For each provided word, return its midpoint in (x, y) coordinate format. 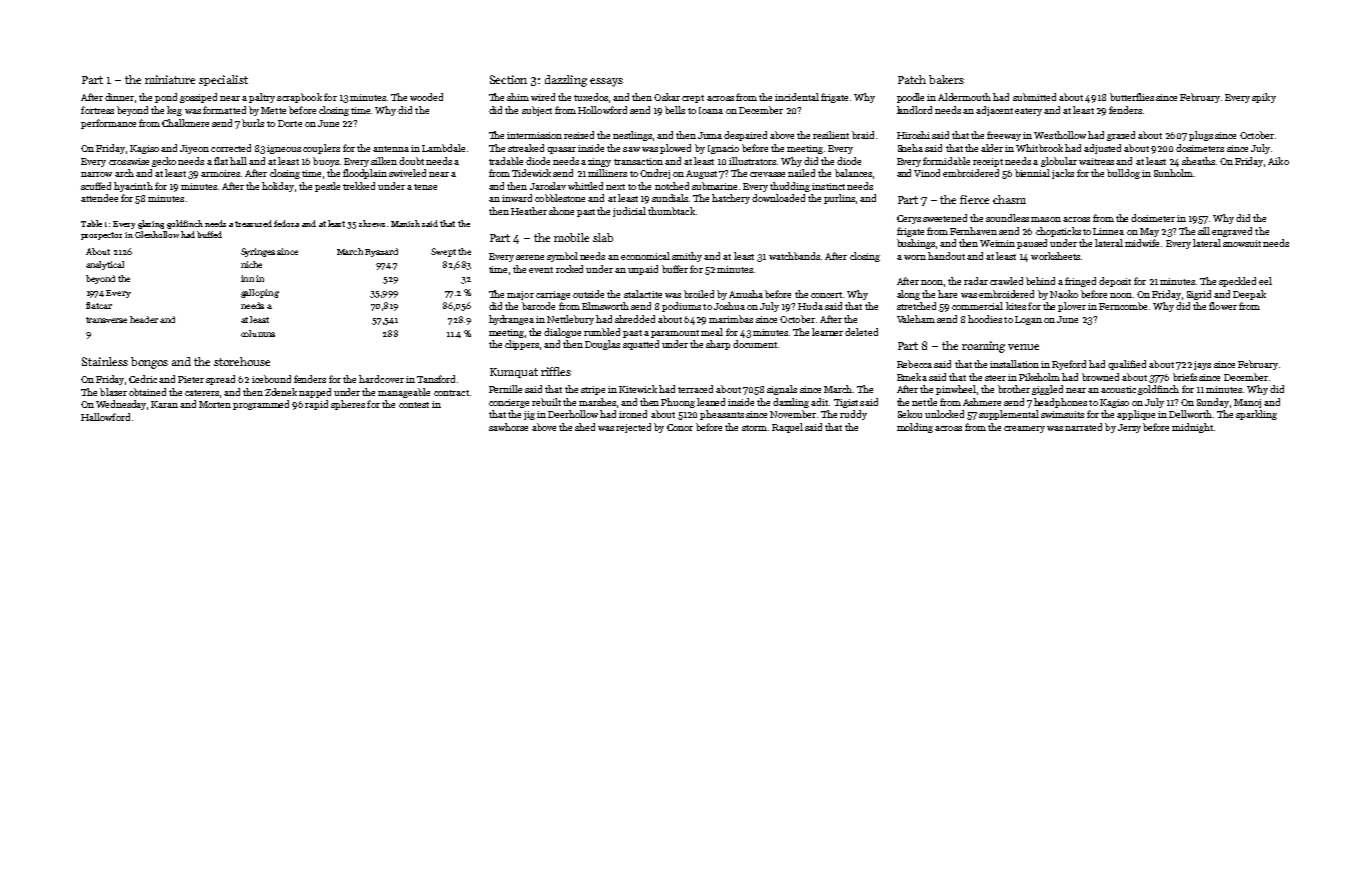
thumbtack (671, 211)
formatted (224, 110)
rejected (633, 428)
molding (915, 428)
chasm (1009, 199)
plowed (675, 149)
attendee (99, 198)
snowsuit (1242, 243)
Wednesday (121, 405)
